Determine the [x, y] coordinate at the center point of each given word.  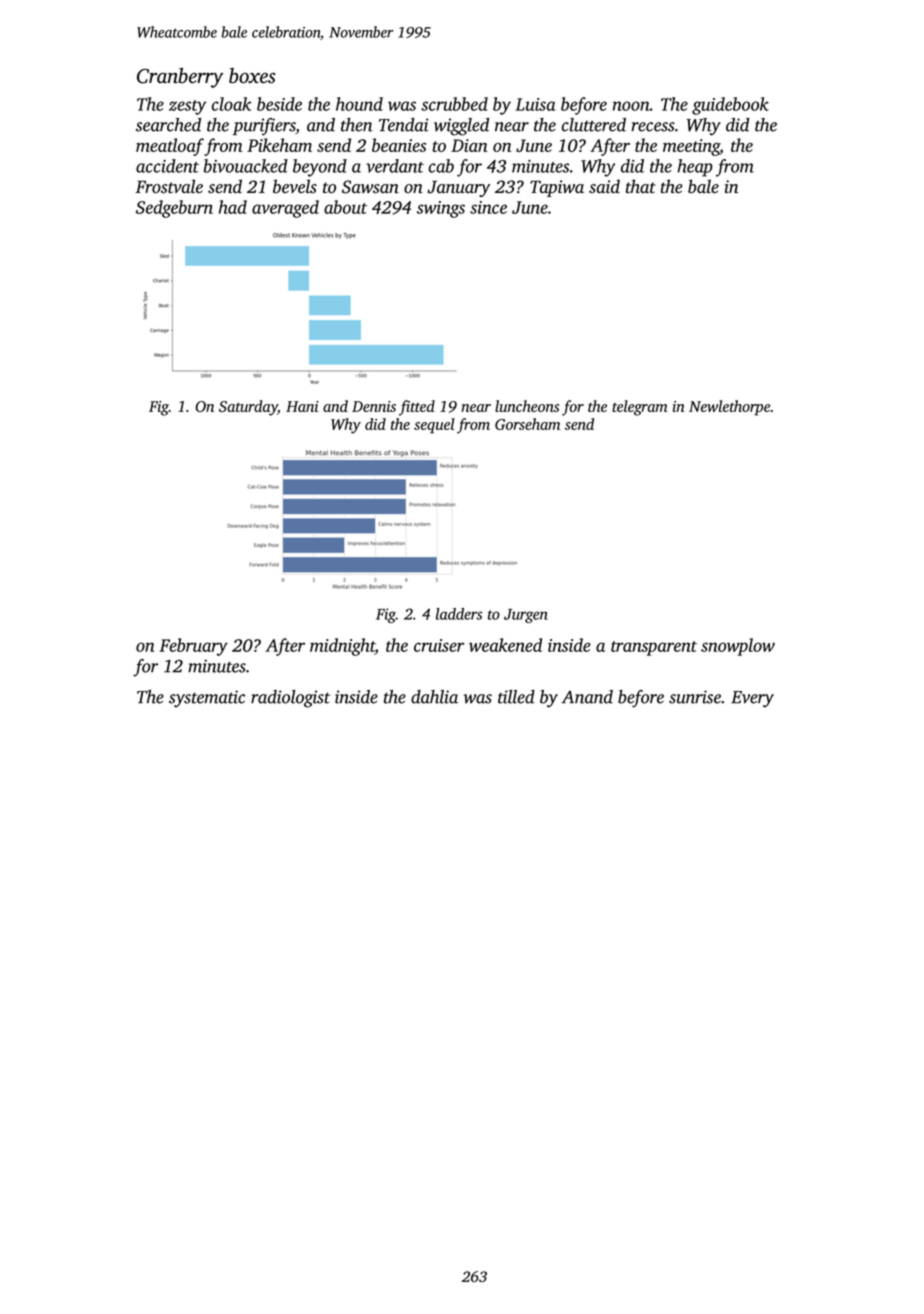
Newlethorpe [729, 408]
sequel [434, 426]
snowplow [738, 647]
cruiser [439, 645]
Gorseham [527, 424]
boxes [252, 76]
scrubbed [454, 104]
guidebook [730, 106]
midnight [342, 647]
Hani [302, 406]
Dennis [374, 406]
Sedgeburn [174, 209]
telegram [639, 408]
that [641, 186]
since [488, 207]
